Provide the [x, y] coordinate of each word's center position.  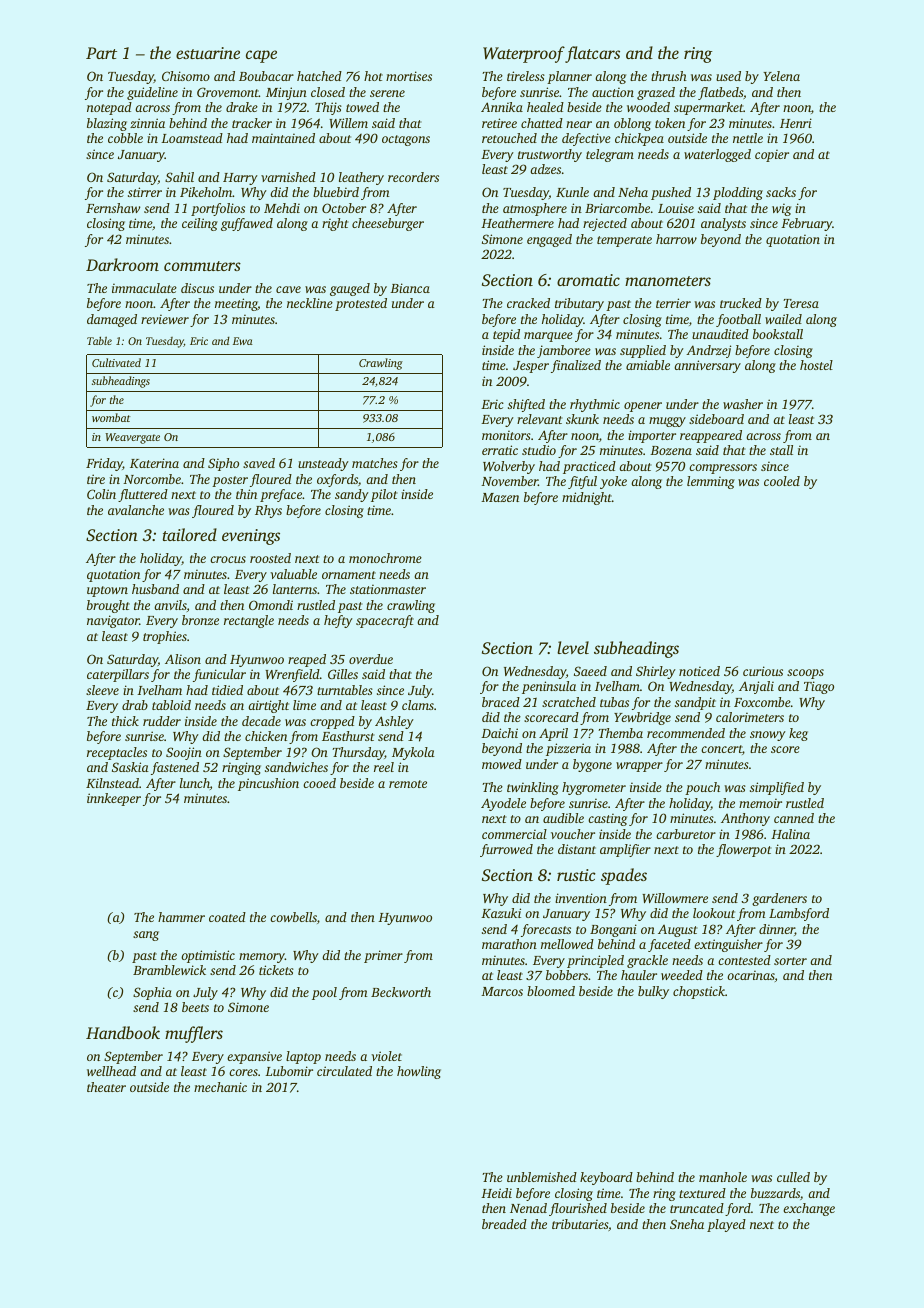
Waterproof [524, 54]
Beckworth [401, 992]
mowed [502, 764]
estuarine [208, 53]
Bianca [410, 288]
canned [794, 818]
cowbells [293, 917]
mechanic [220, 1087]
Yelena [781, 76]
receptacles [117, 753]
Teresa [801, 303]
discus [197, 288]
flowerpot [744, 850]
